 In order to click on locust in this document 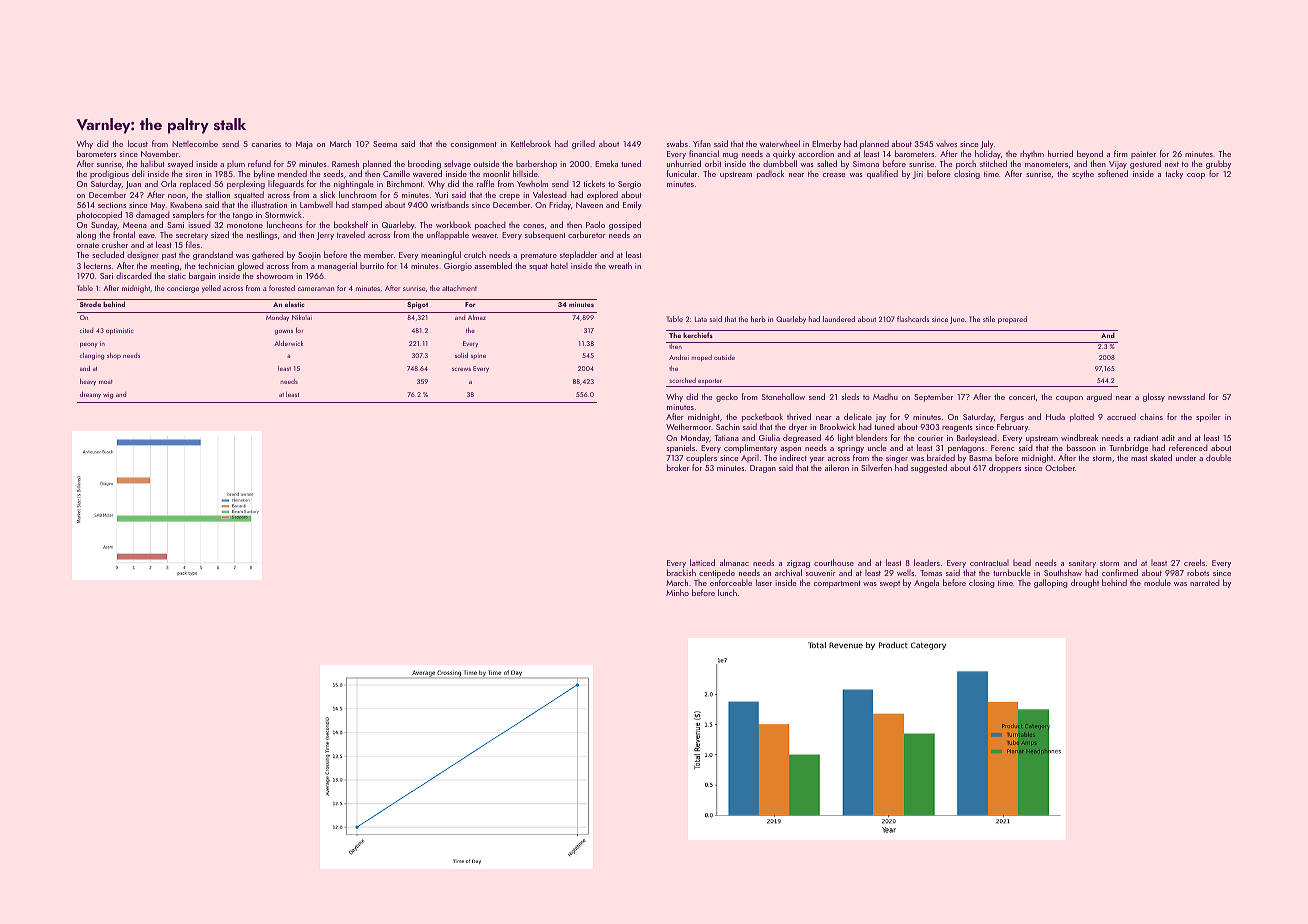, I will do `click(138, 143)`.
